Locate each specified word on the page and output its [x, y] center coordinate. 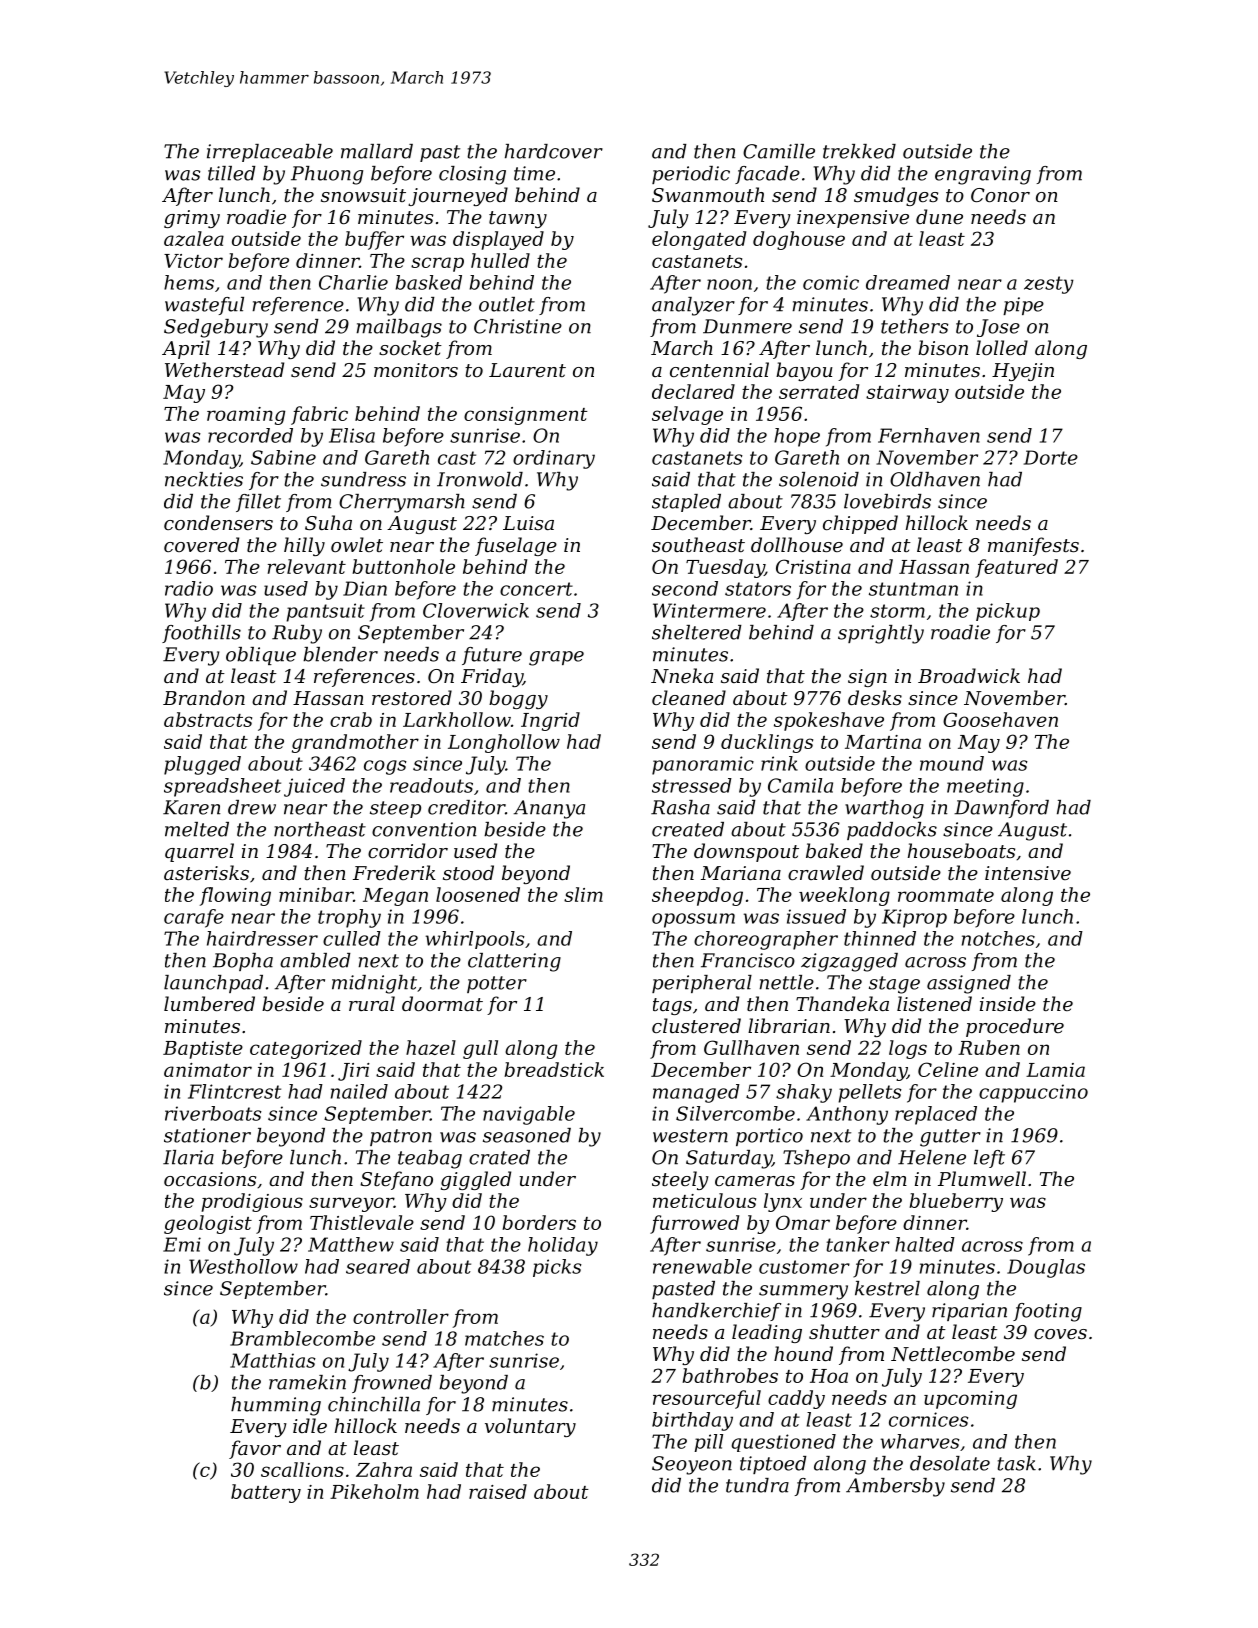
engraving [983, 175]
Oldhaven [935, 479]
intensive [1028, 873]
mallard [377, 151]
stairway [907, 394]
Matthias [273, 1360]
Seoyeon [692, 1465]
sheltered [697, 632]
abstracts [208, 719]
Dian [365, 588]
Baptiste [203, 1050]
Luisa [528, 523]
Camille [779, 151]
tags [672, 1006]
